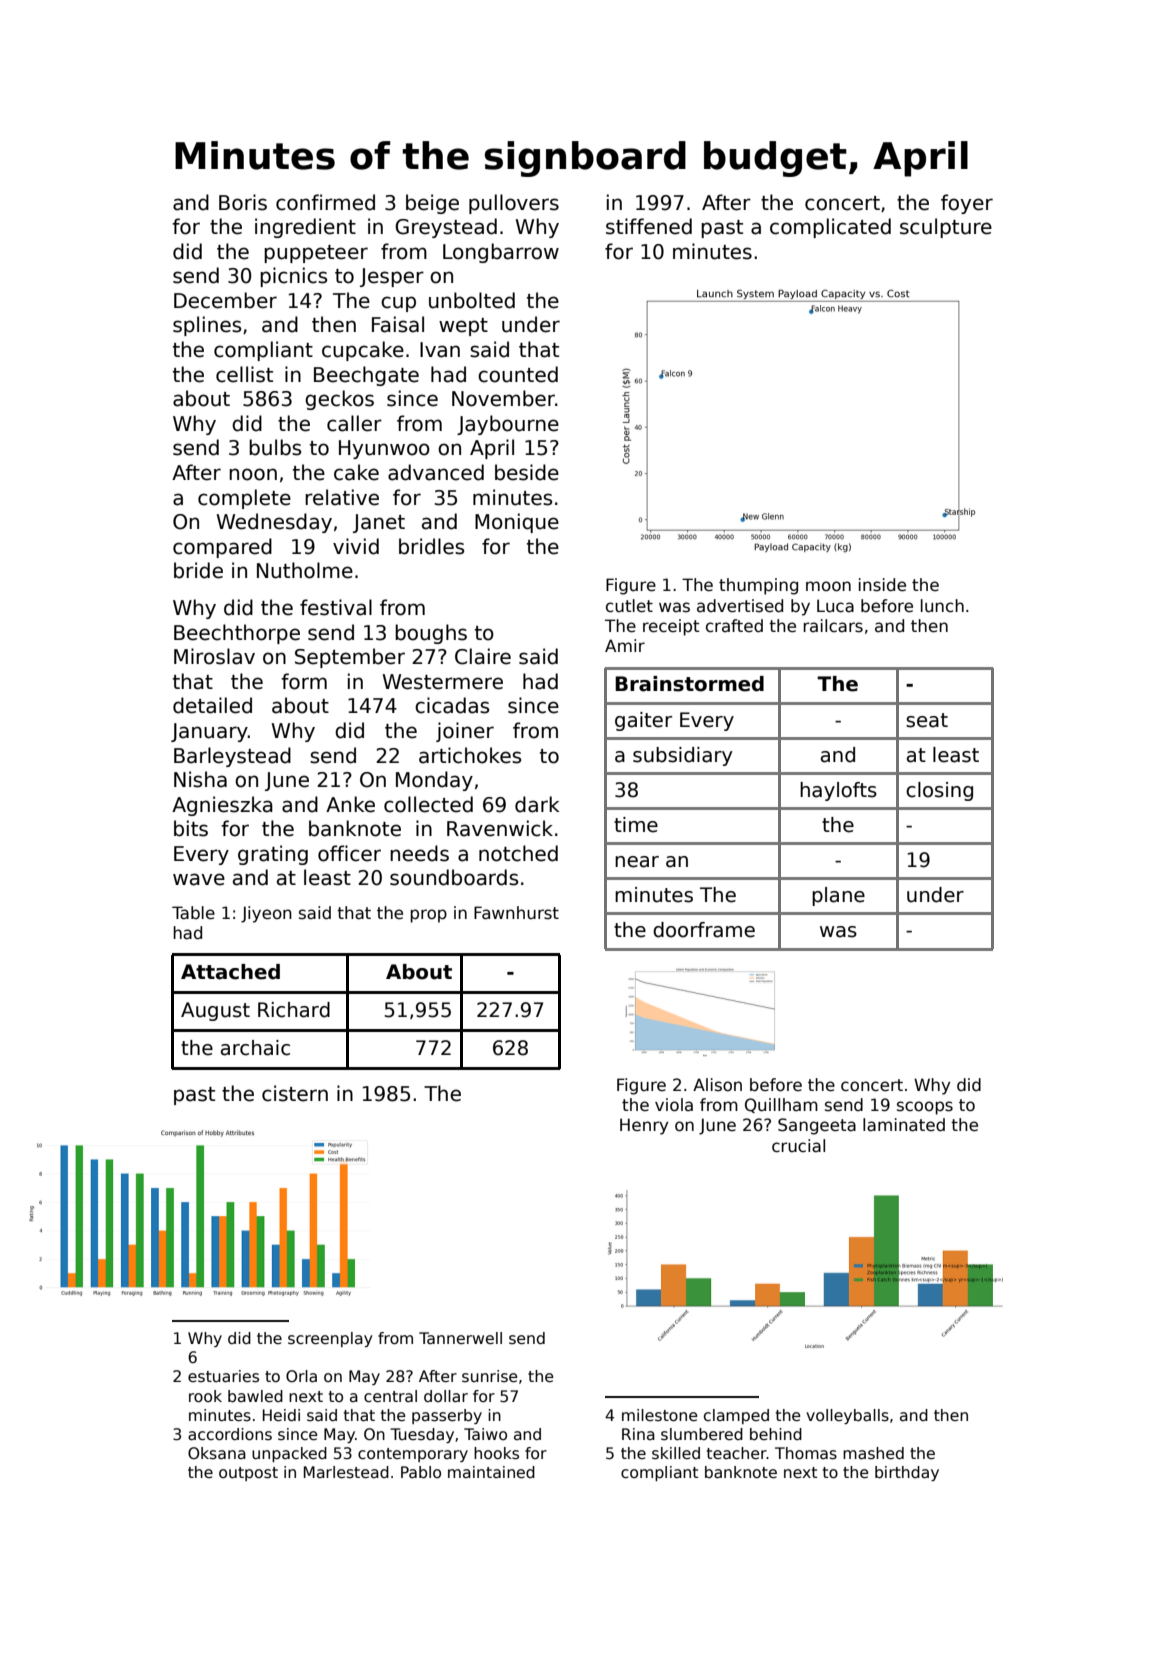 The height and width of the screenshot is (1654, 1165). What do you see at coordinates (833, 626) in the screenshot?
I see `railcars` at bounding box center [833, 626].
